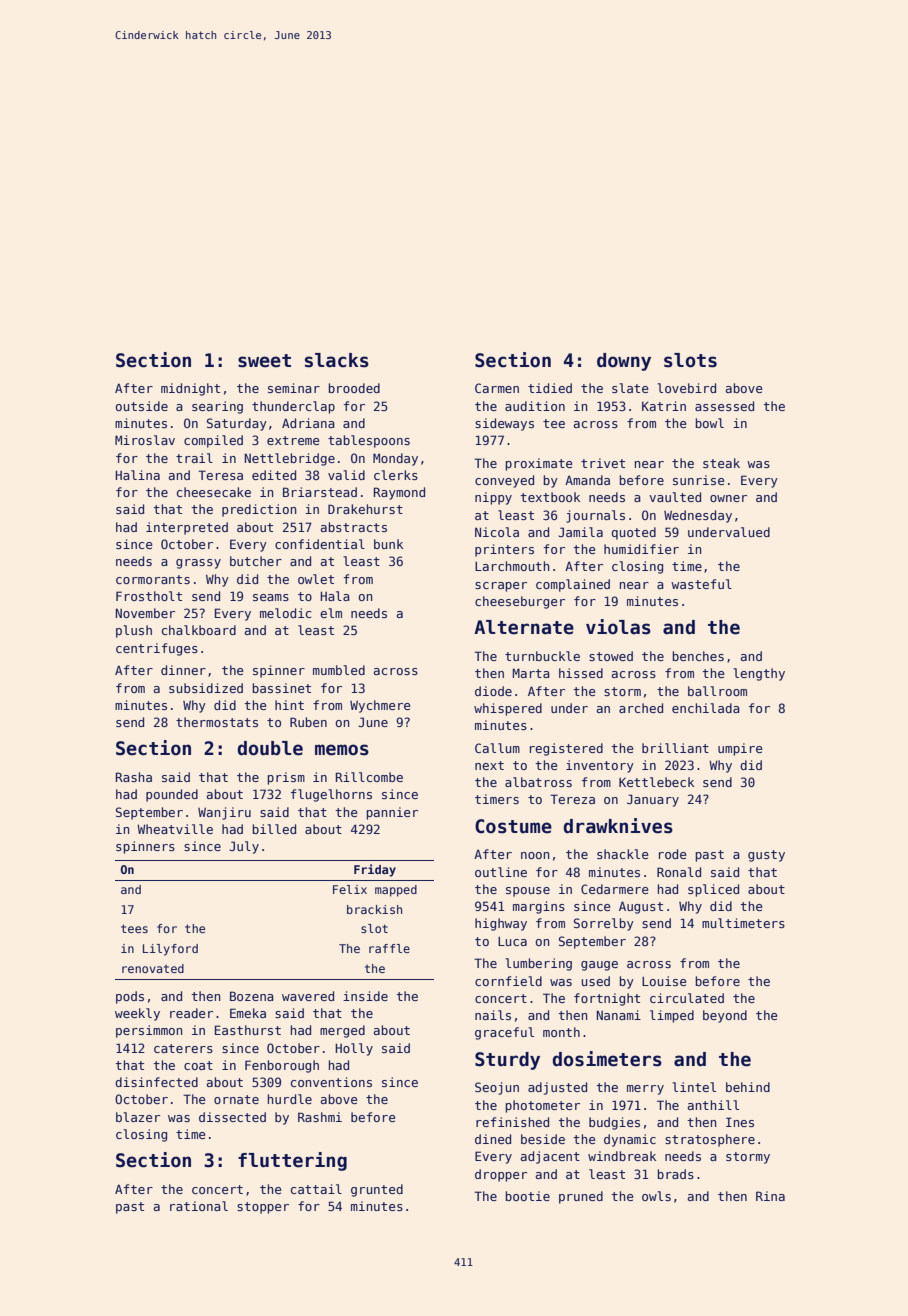  I want to click on downy, so click(624, 362).
